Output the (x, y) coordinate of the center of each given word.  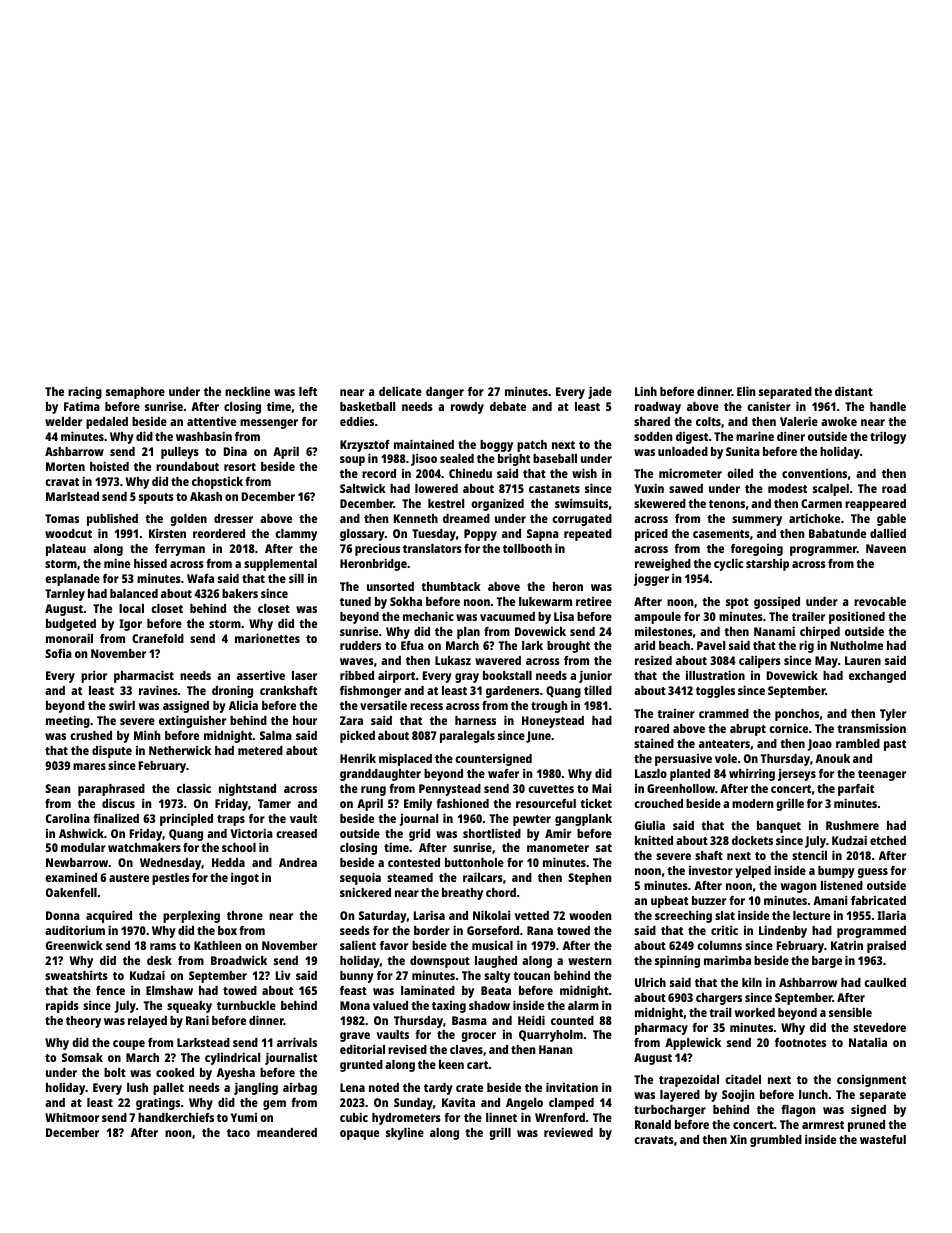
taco (238, 1133)
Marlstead (72, 496)
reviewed (568, 1132)
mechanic (428, 616)
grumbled (776, 1141)
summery (757, 521)
